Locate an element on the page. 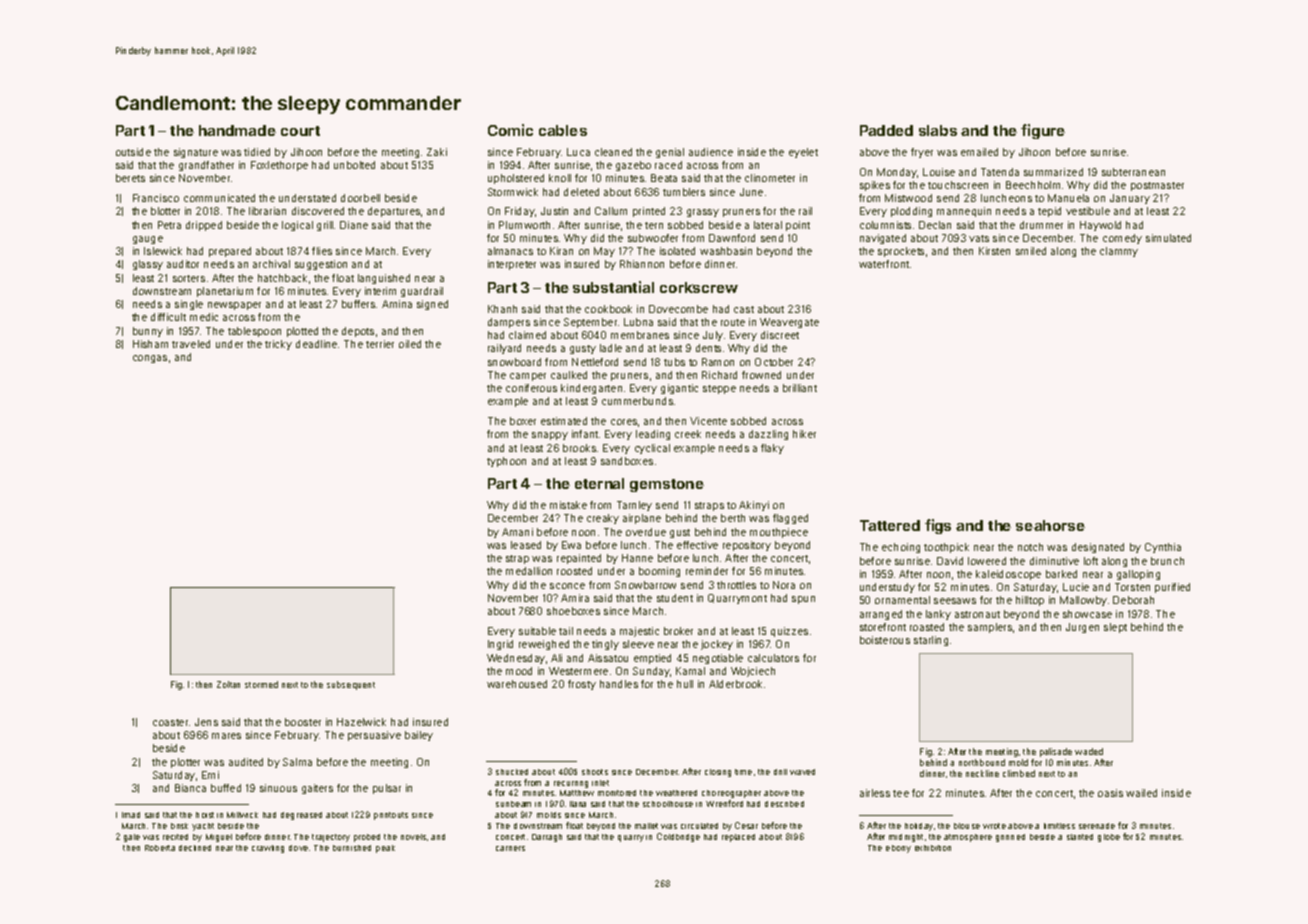 This page has height=924, width=1308. figure is located at coordinates (1043, 131).
